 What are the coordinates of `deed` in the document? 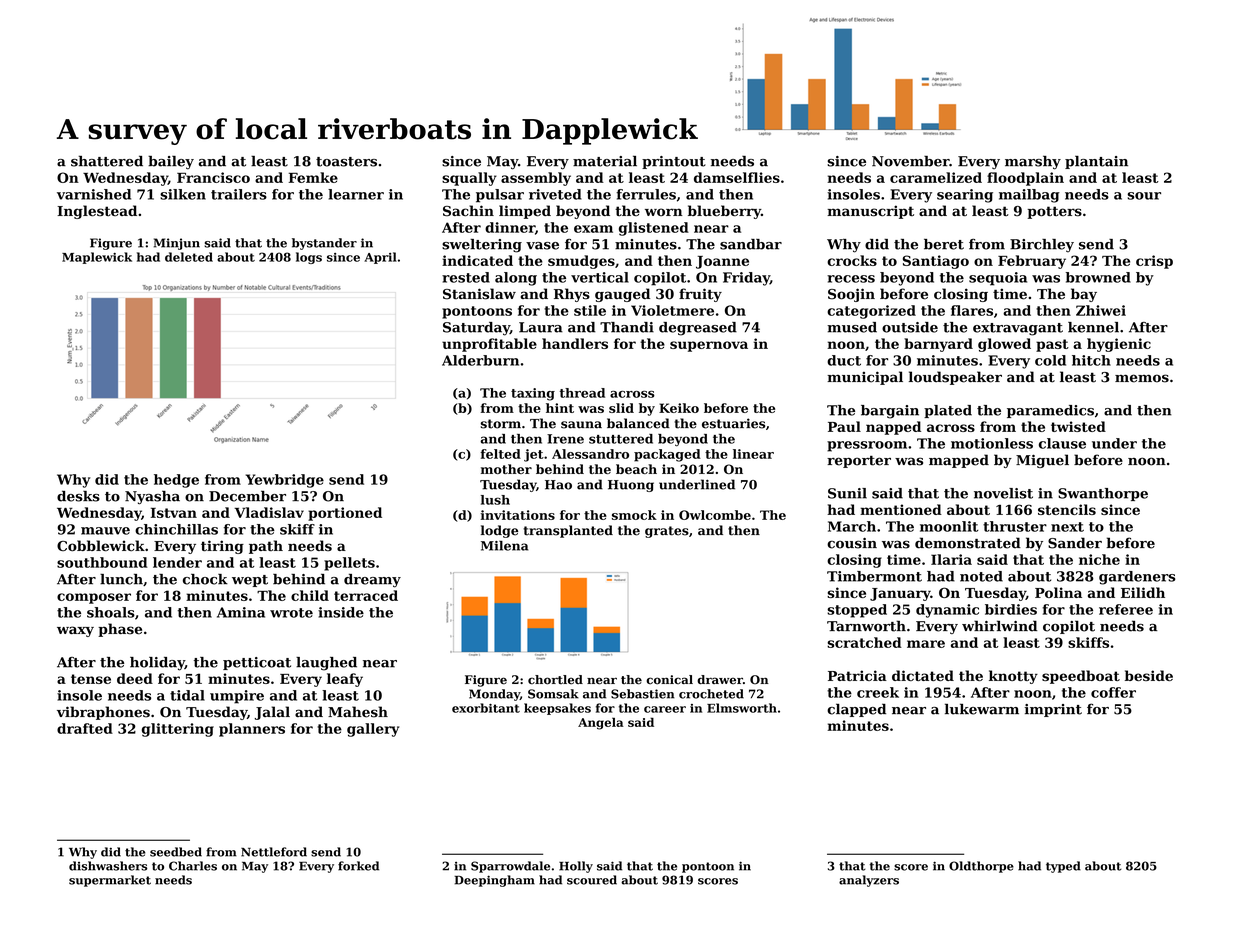 It's located at (135, 678).
